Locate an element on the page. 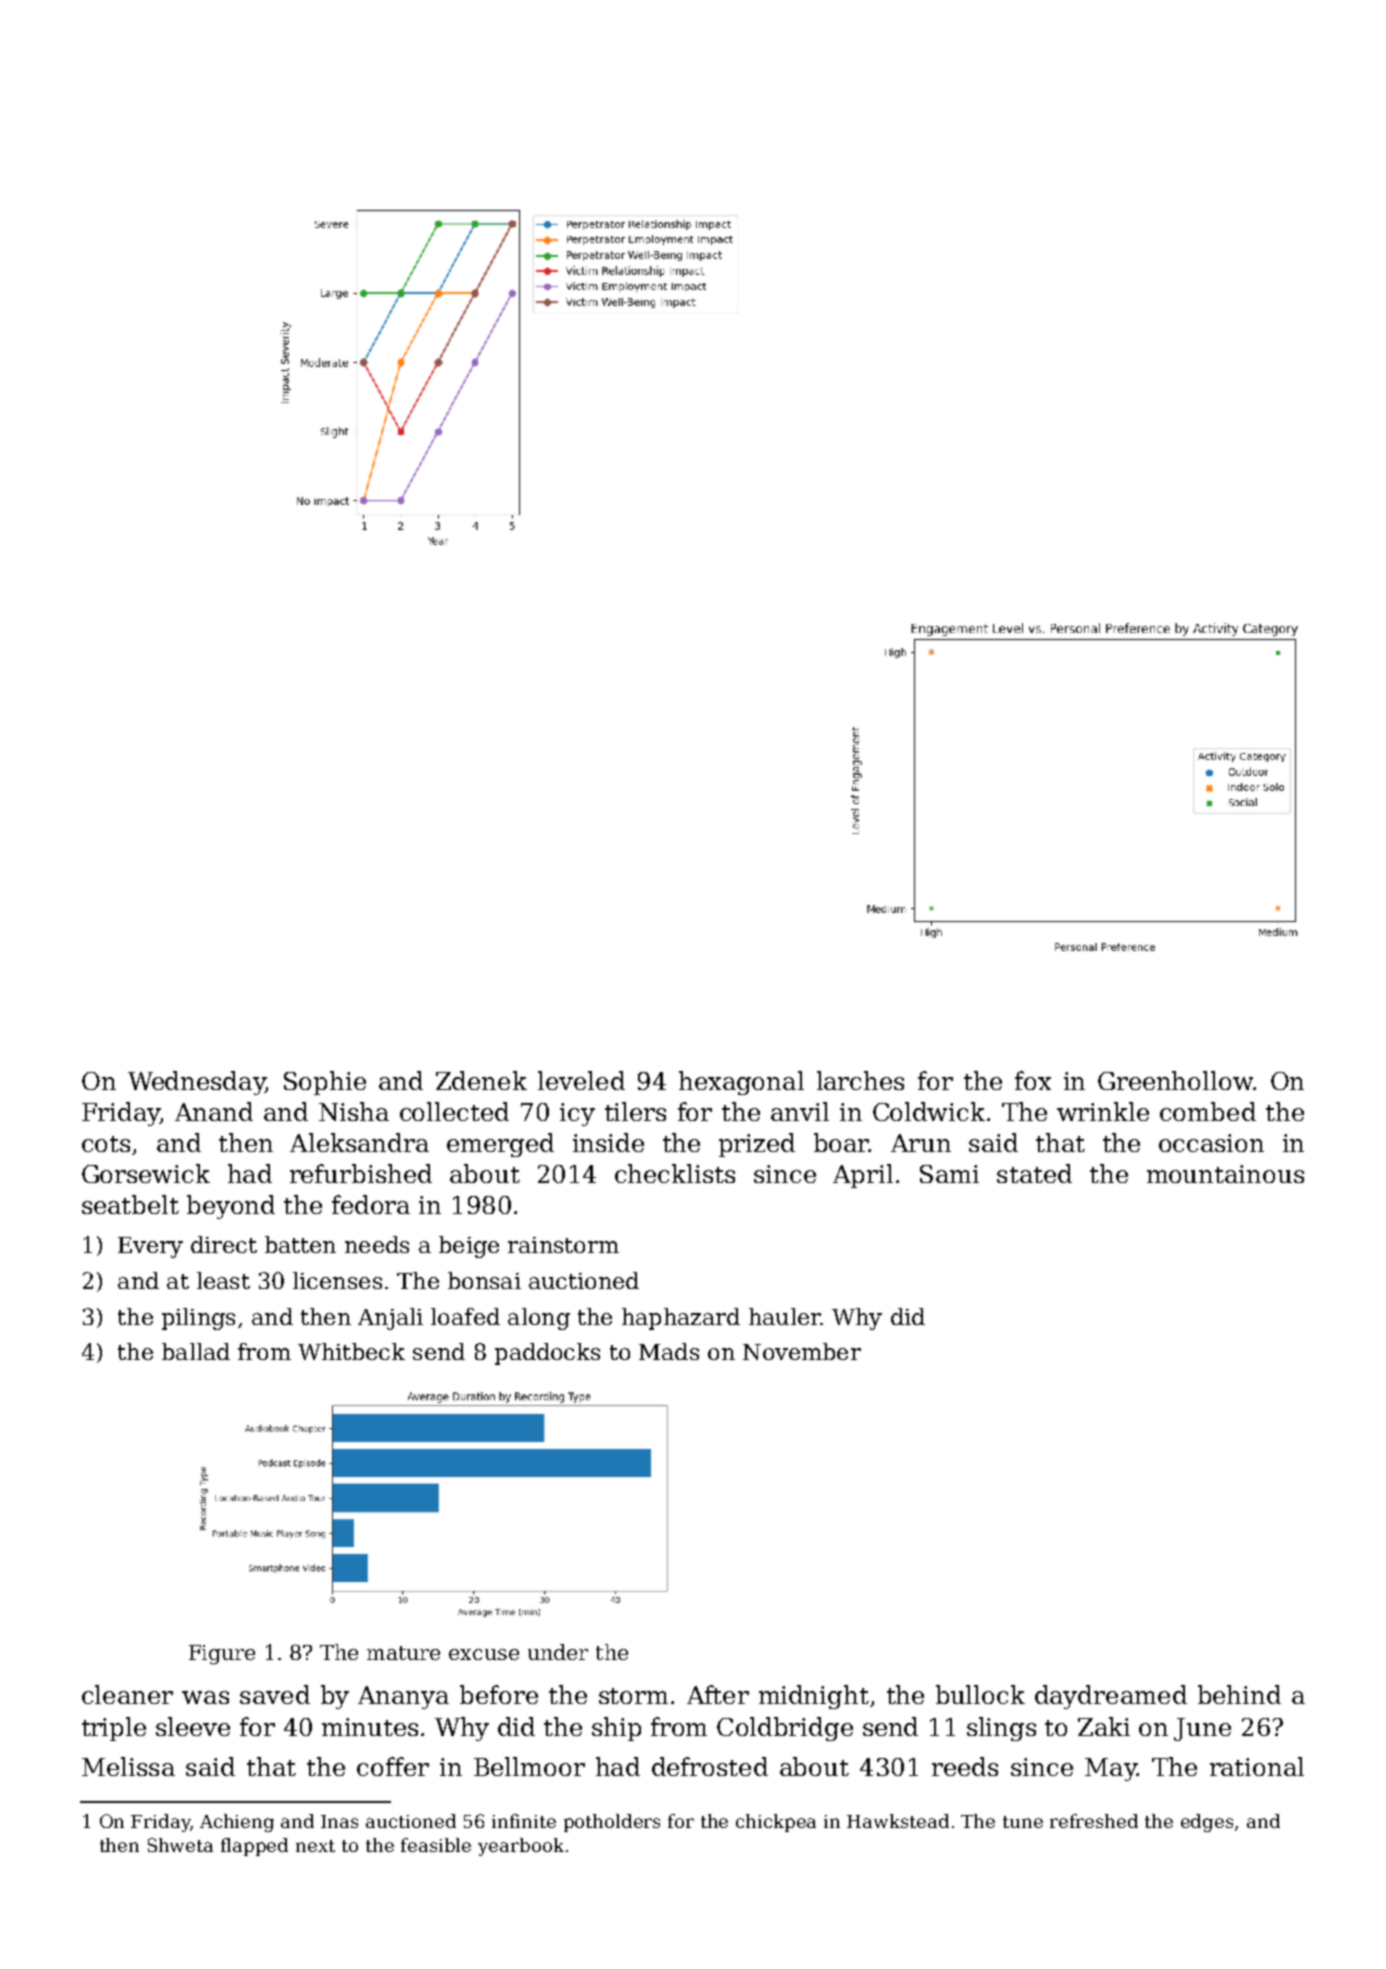 The image size is (1386, 1969). Melissa is located at coordinates (128, 1766).
